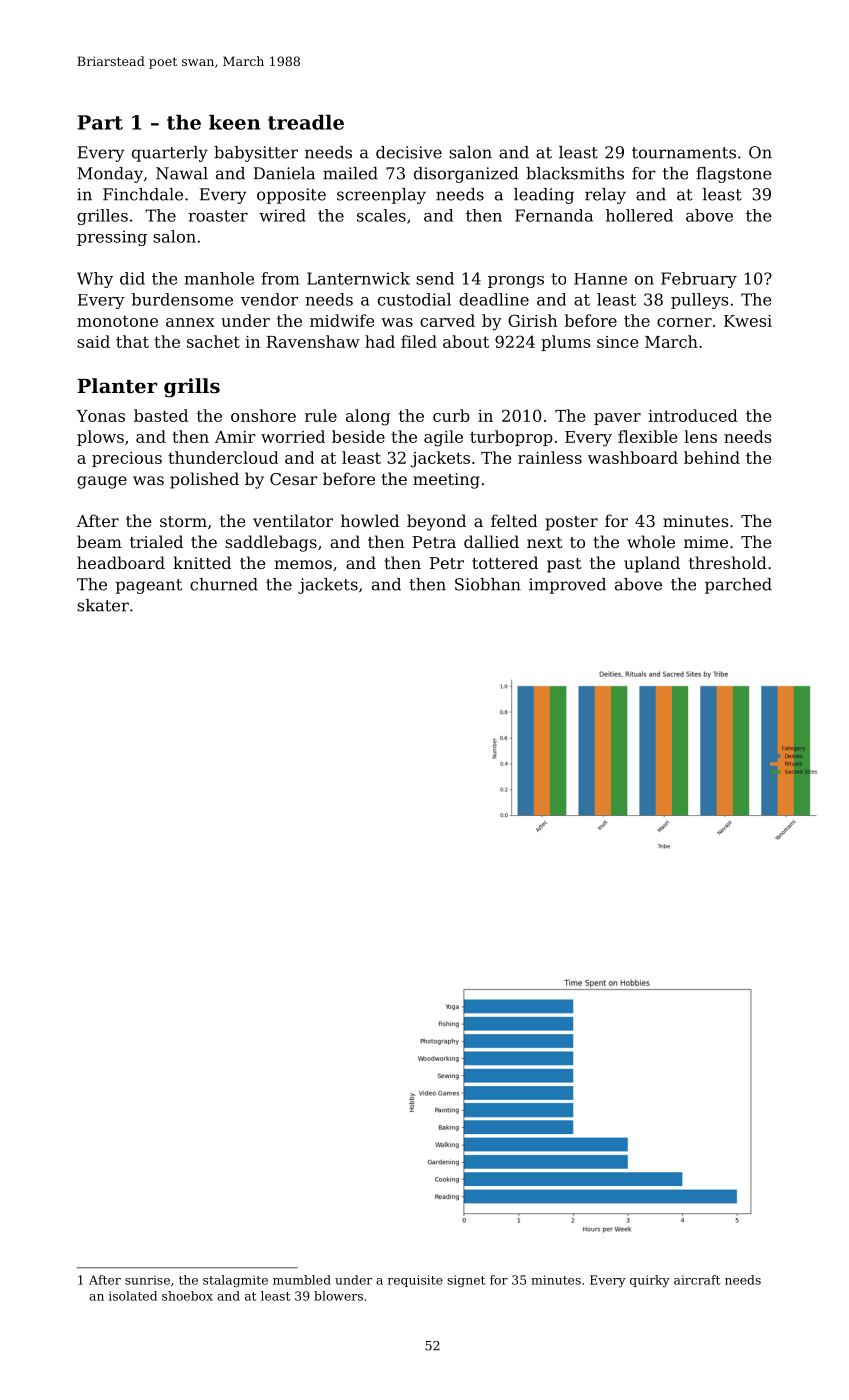  What do you see at coordinates (572, 523) in the screenshot?
I see `poster` at bounding box center [572, 523].
